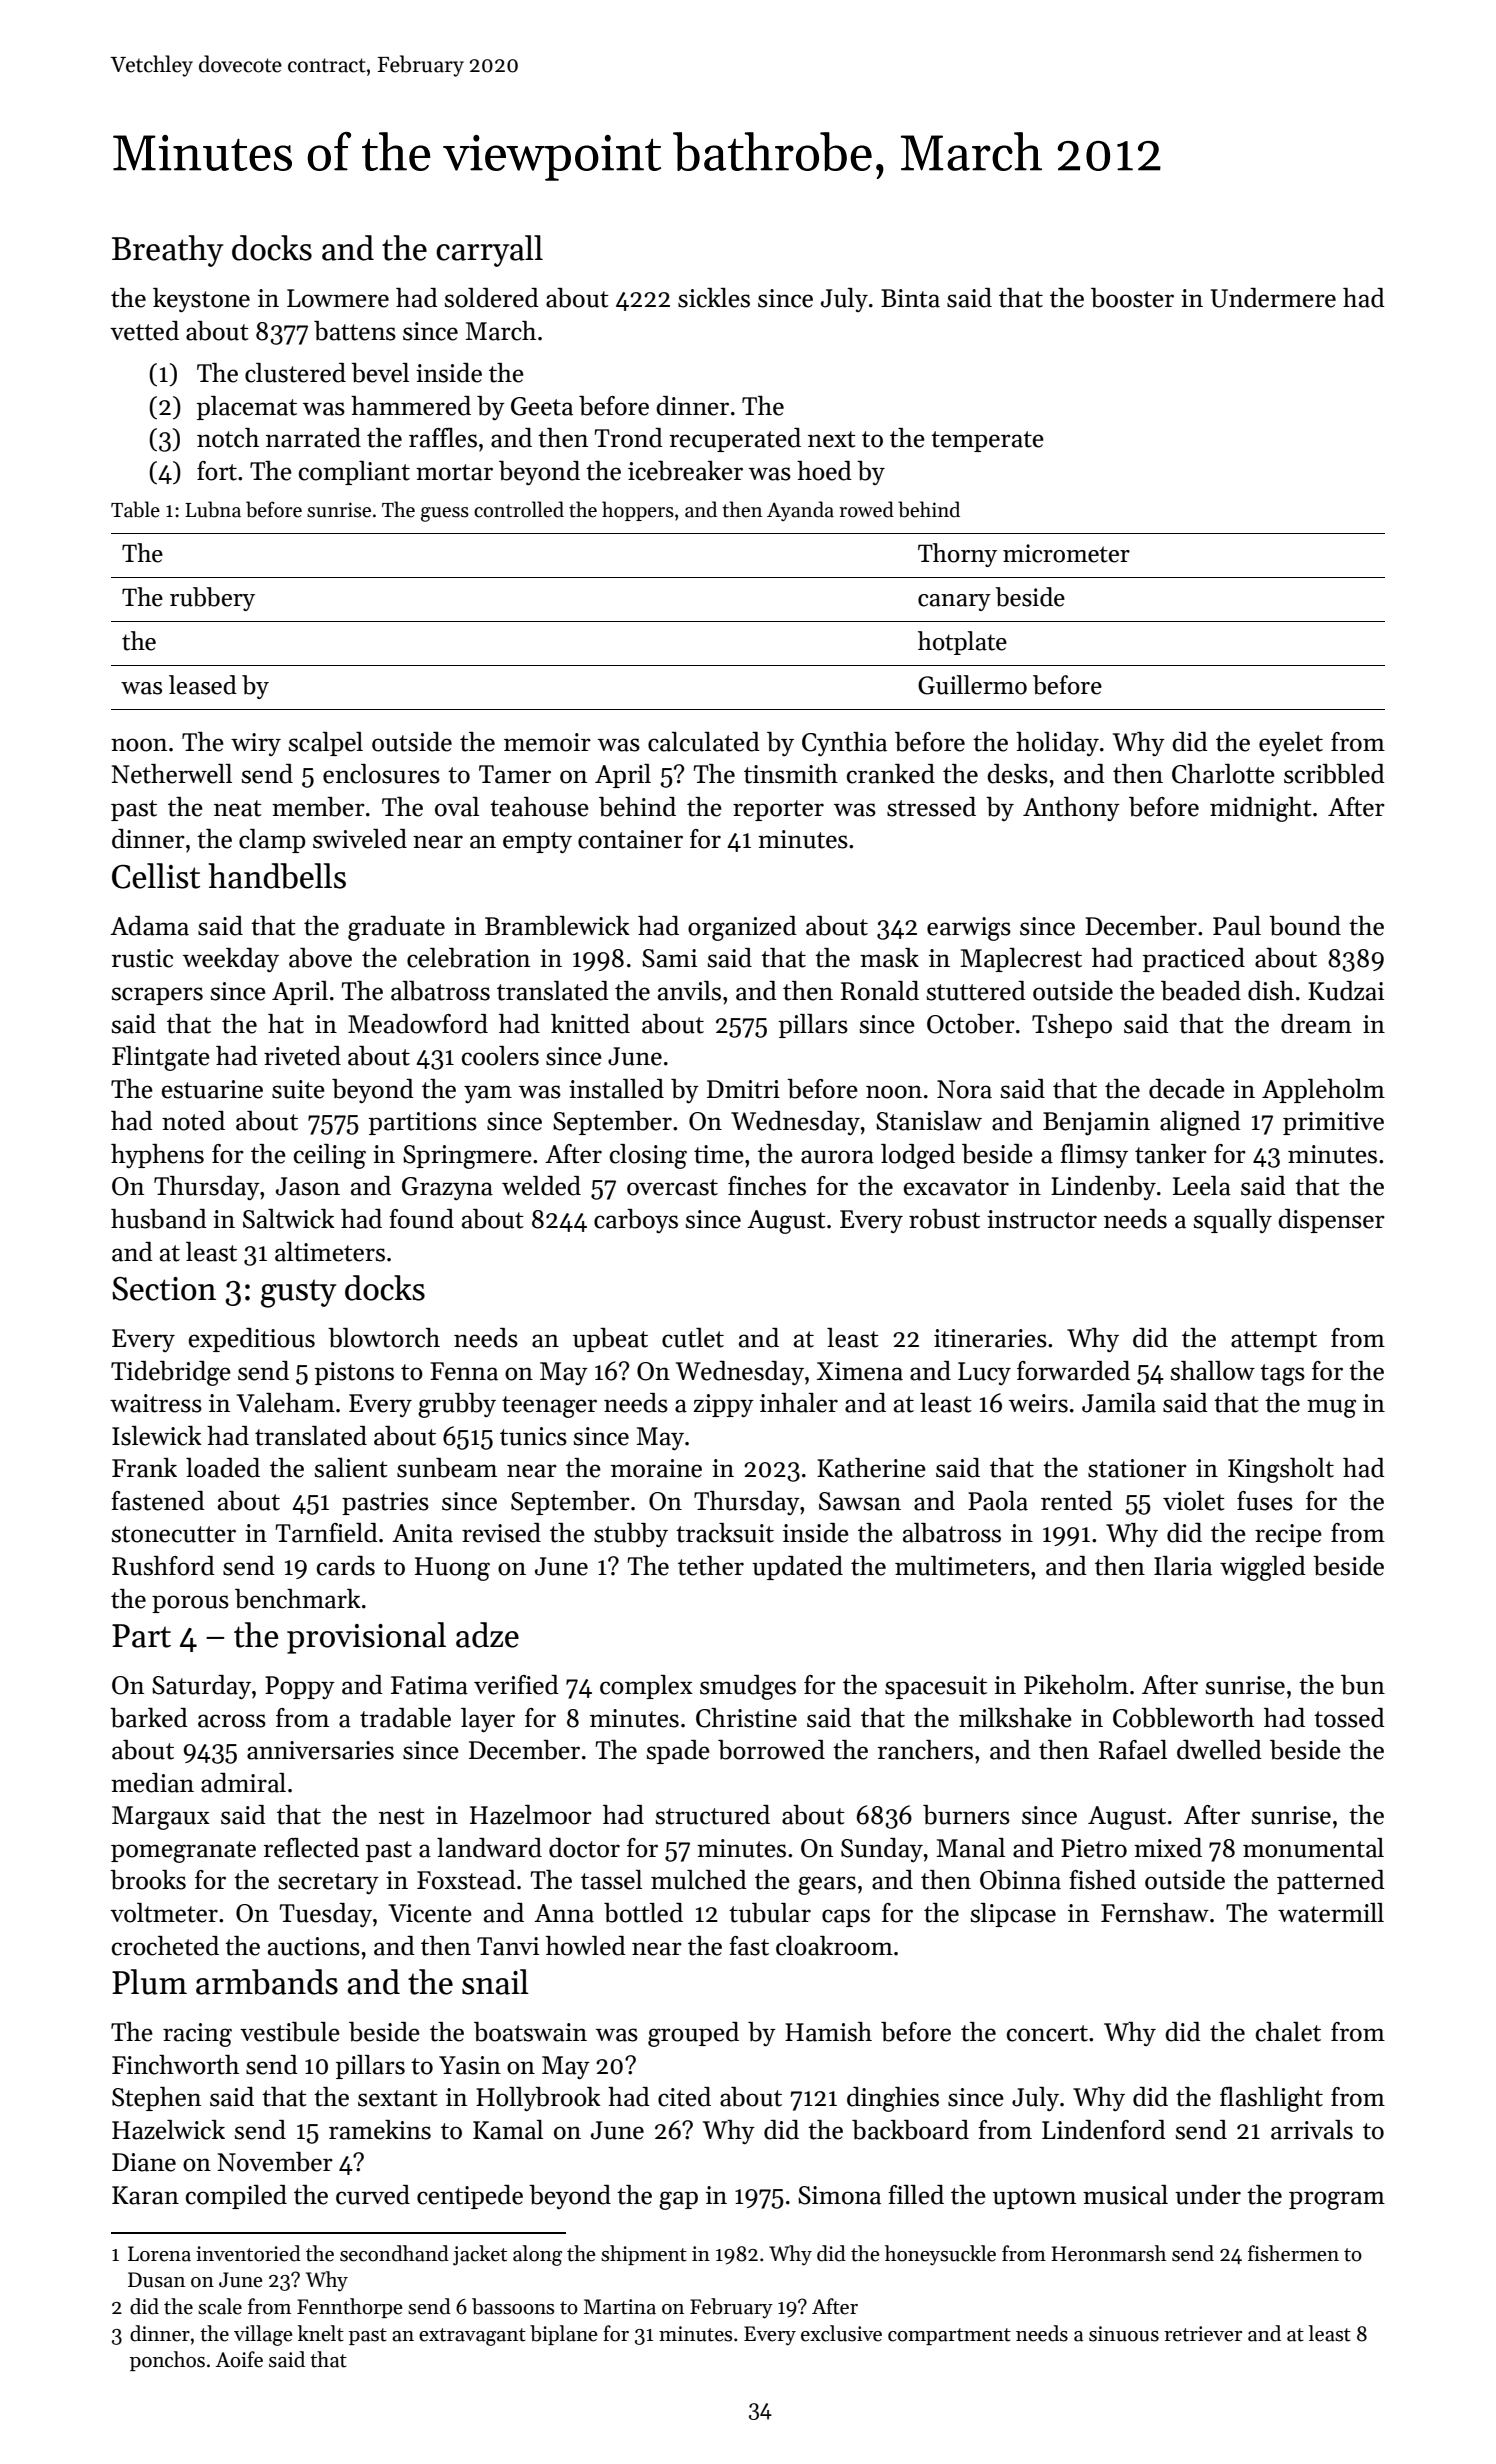 The image size is (1496, 2464). I want to click on adze, so click(487, 1635).
